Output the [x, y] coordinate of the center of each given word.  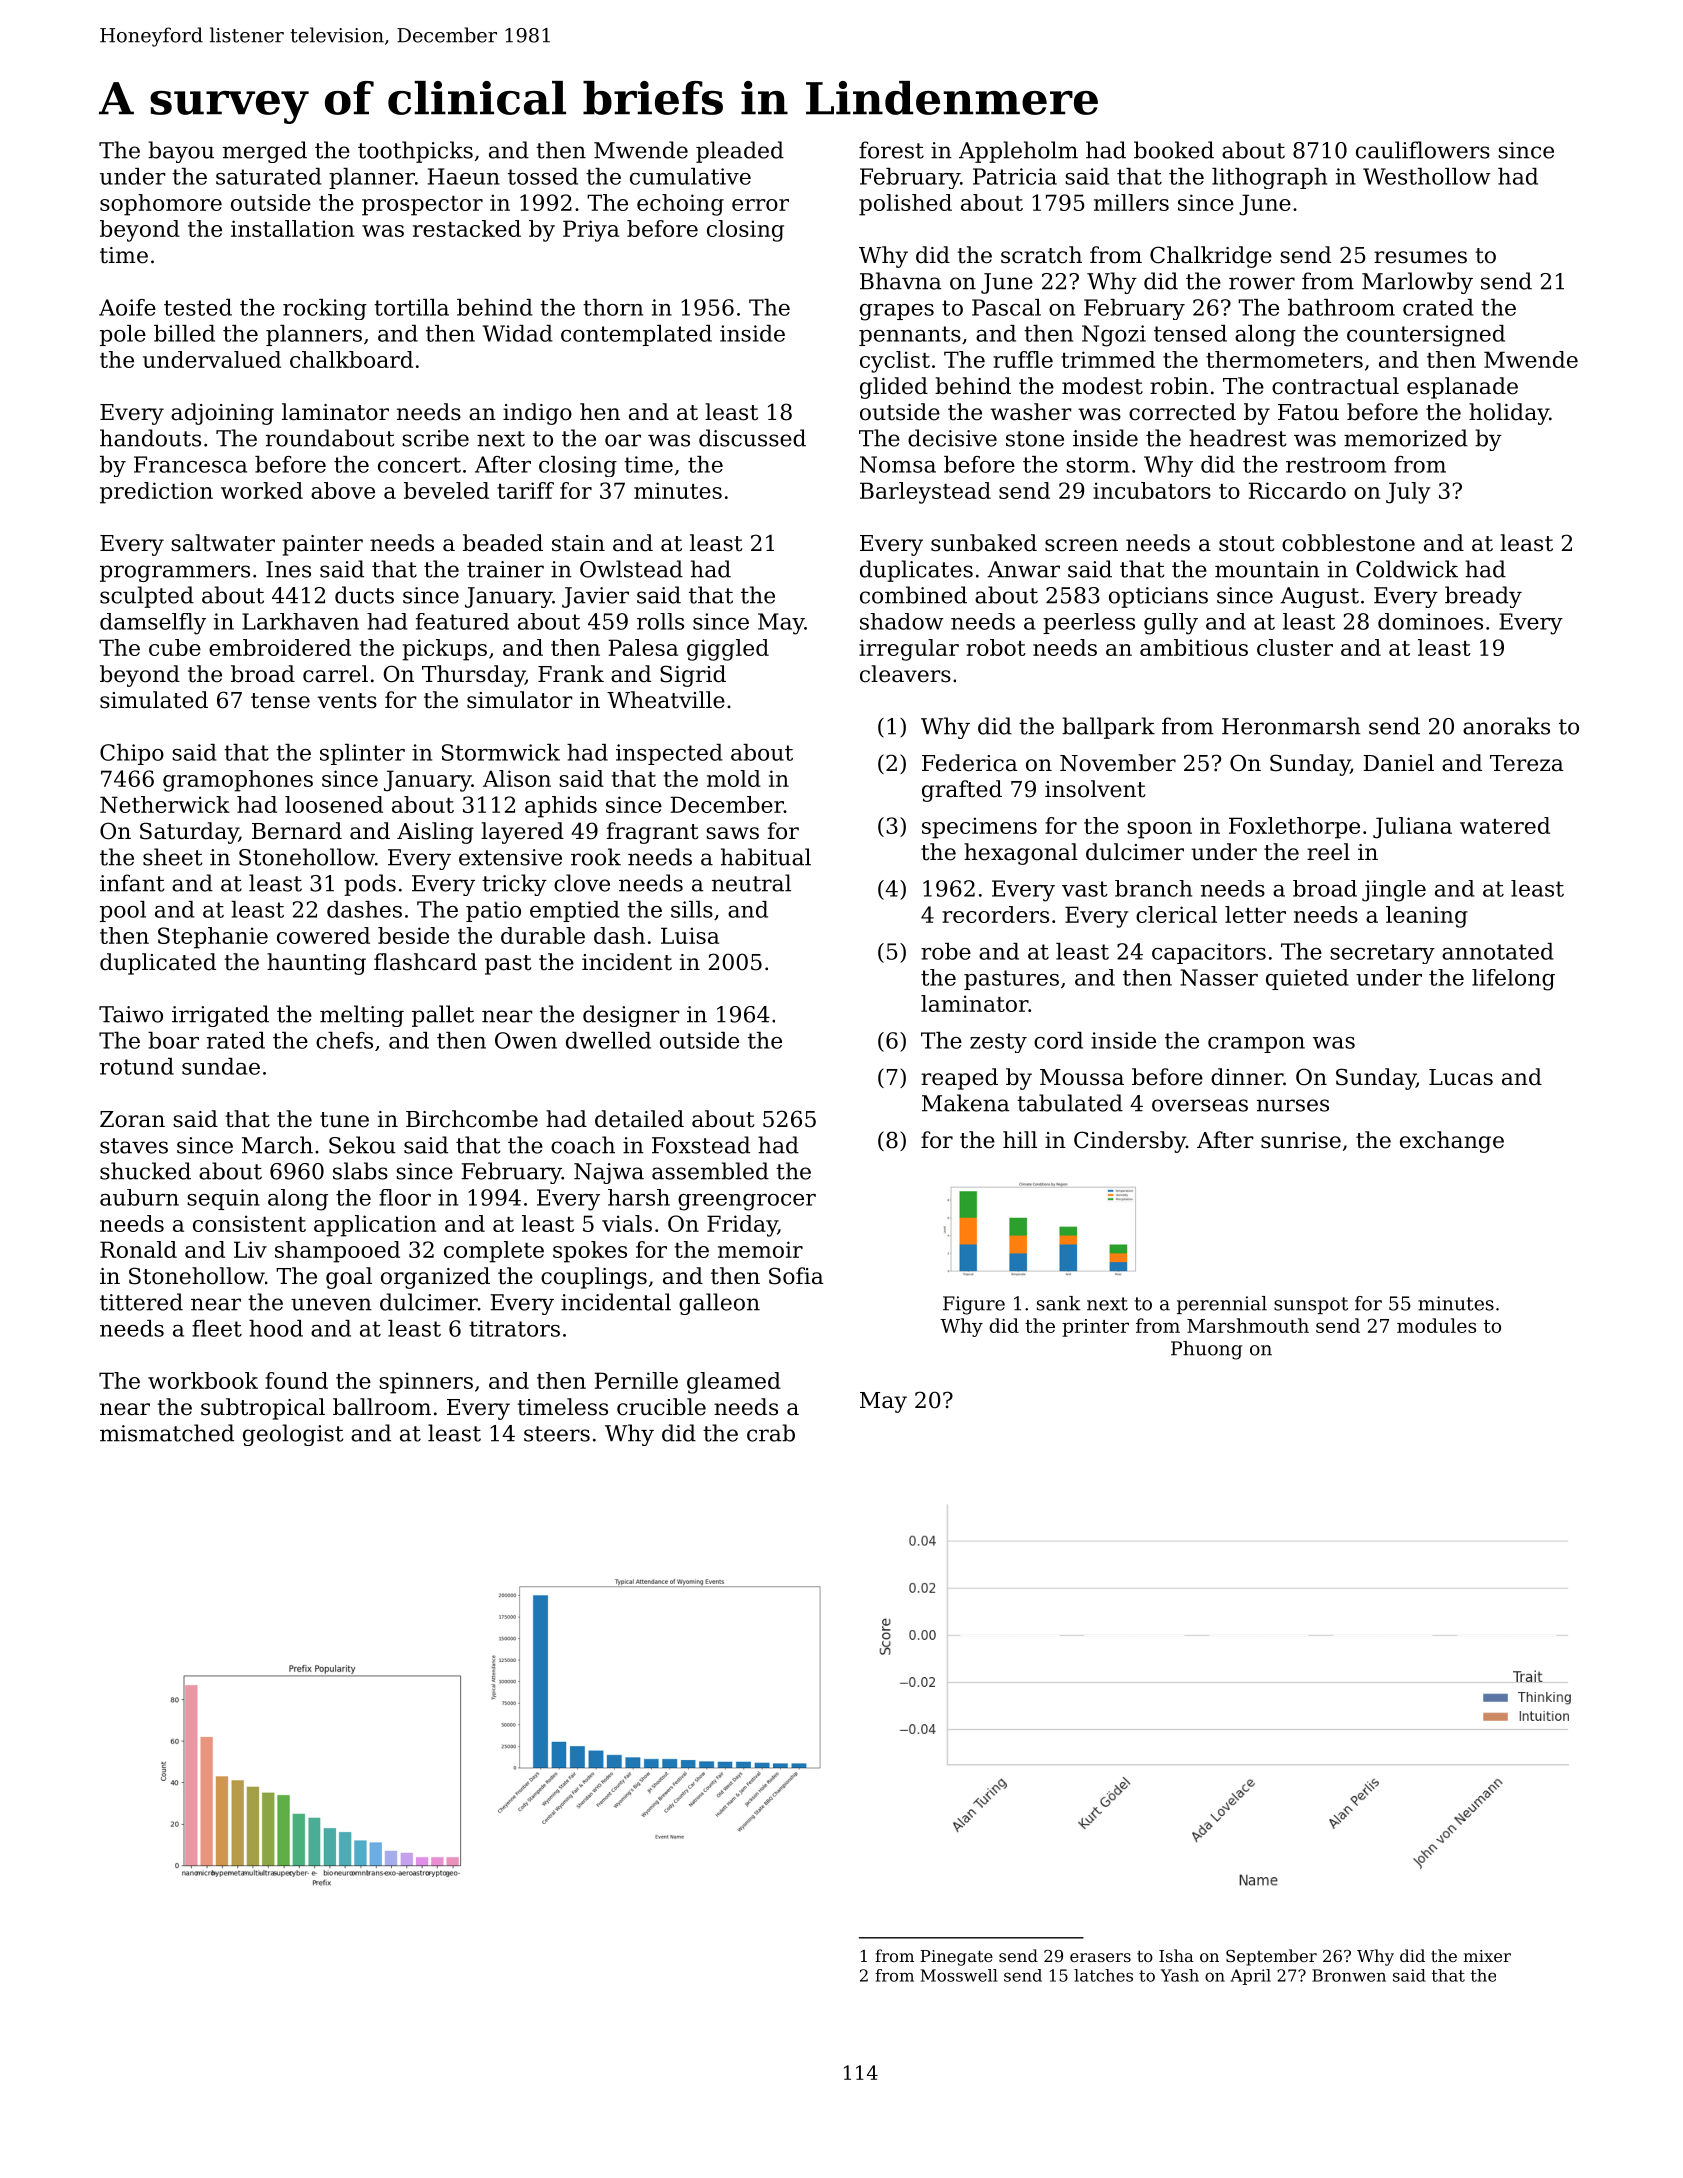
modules [1436, 1325]
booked [1174, 150]
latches [1103, 1975]
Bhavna [900, 281]
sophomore [161, 205]
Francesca [190, 464]
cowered [323, 935]
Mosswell [959, 1975]
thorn [613, 307]
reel [1328, 852]
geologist [293, 1435]
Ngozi [1114, 336]
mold [734, 778]
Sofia [796, 1276]
